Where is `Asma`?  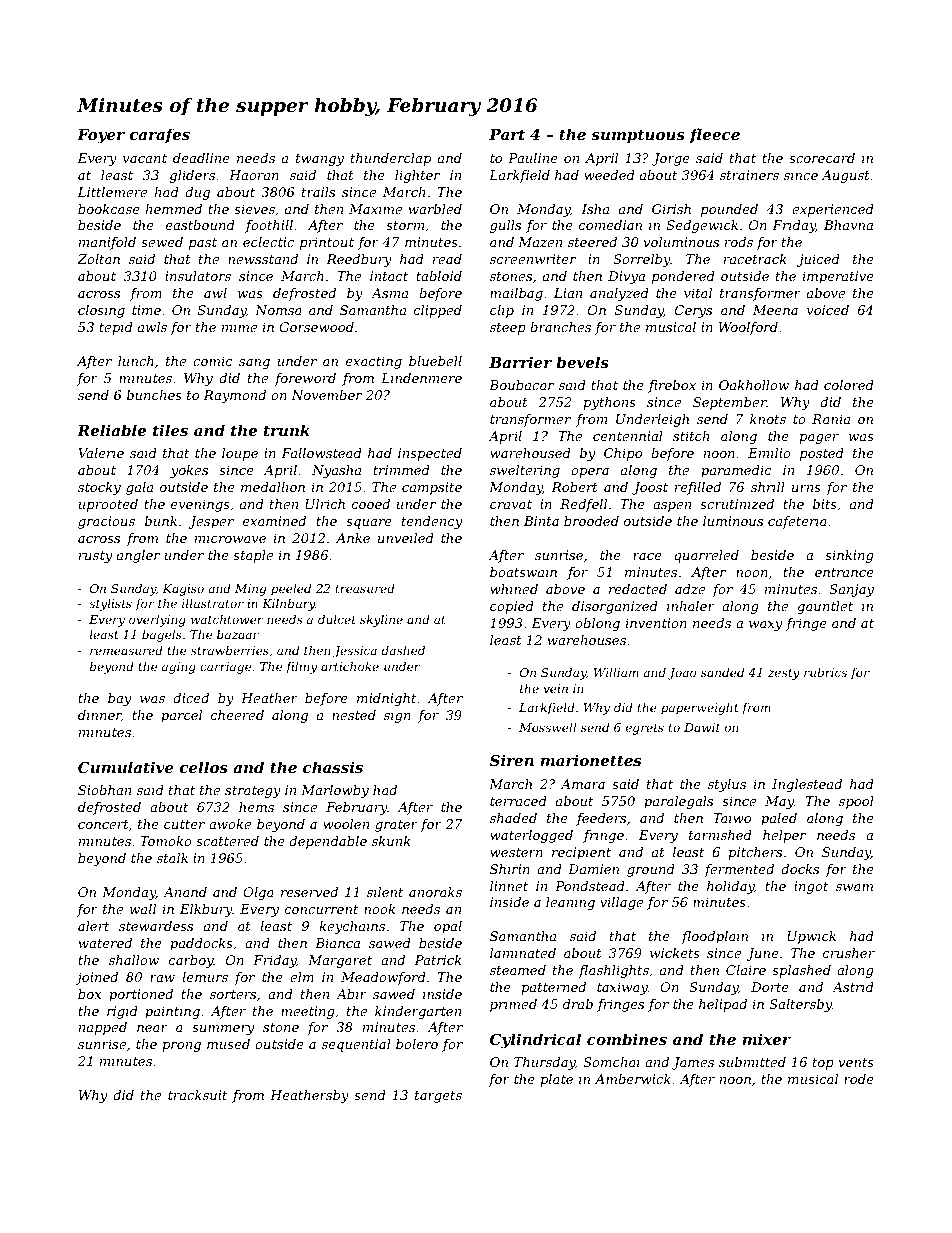
Asma is located at coordinates (389, 293).
